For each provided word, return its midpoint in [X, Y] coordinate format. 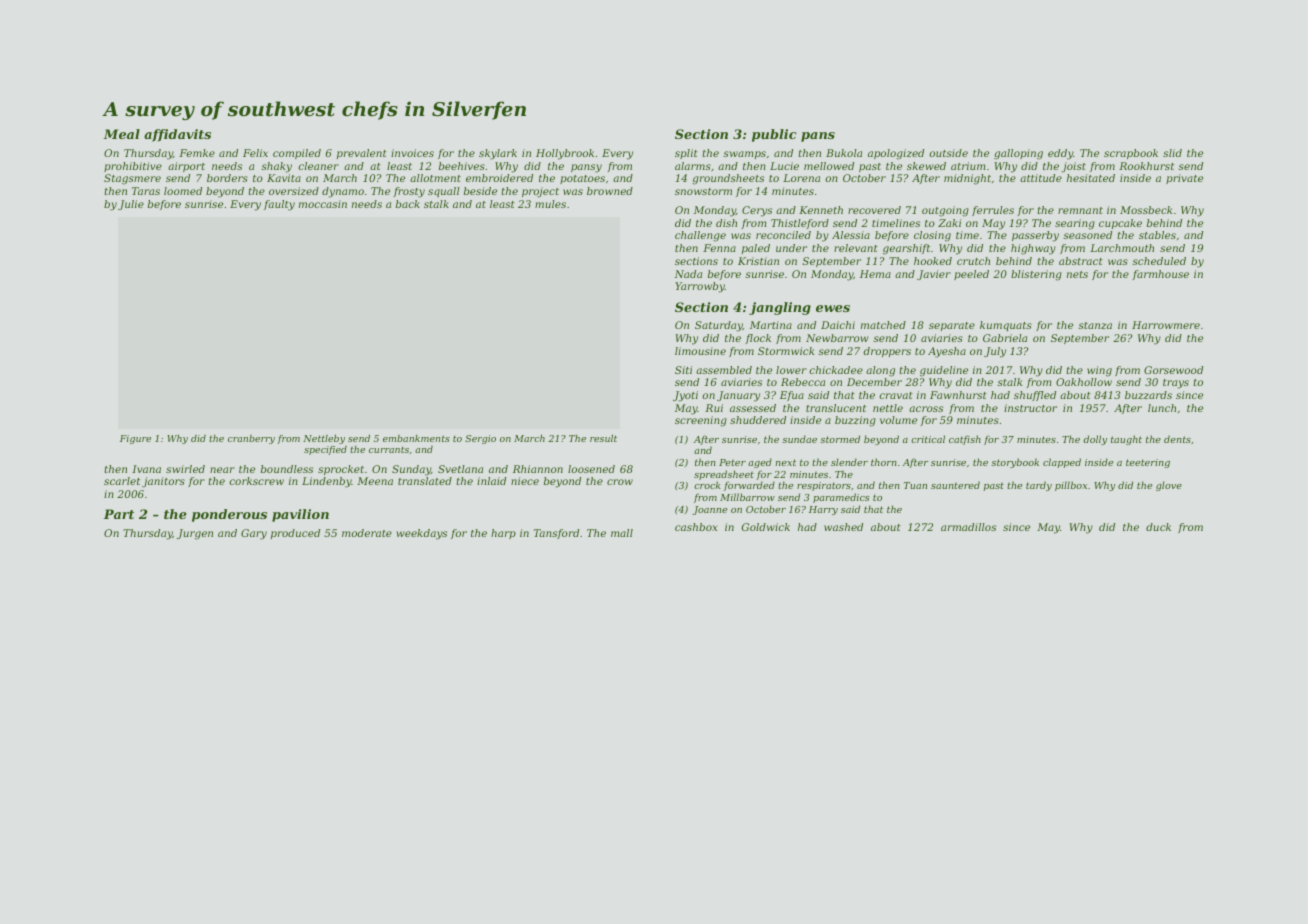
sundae [799, 439]
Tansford [556, 534]
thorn [884, 462]
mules [550, 204]
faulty [279, 205]
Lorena [801, 178]
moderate [367, 533]
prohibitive [133, 167]
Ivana [146, 469]
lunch [1162, 408]
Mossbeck [1146, 210]
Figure [135, 439]
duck [1158, 527]
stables [1157, 235]
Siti [683, 370]
